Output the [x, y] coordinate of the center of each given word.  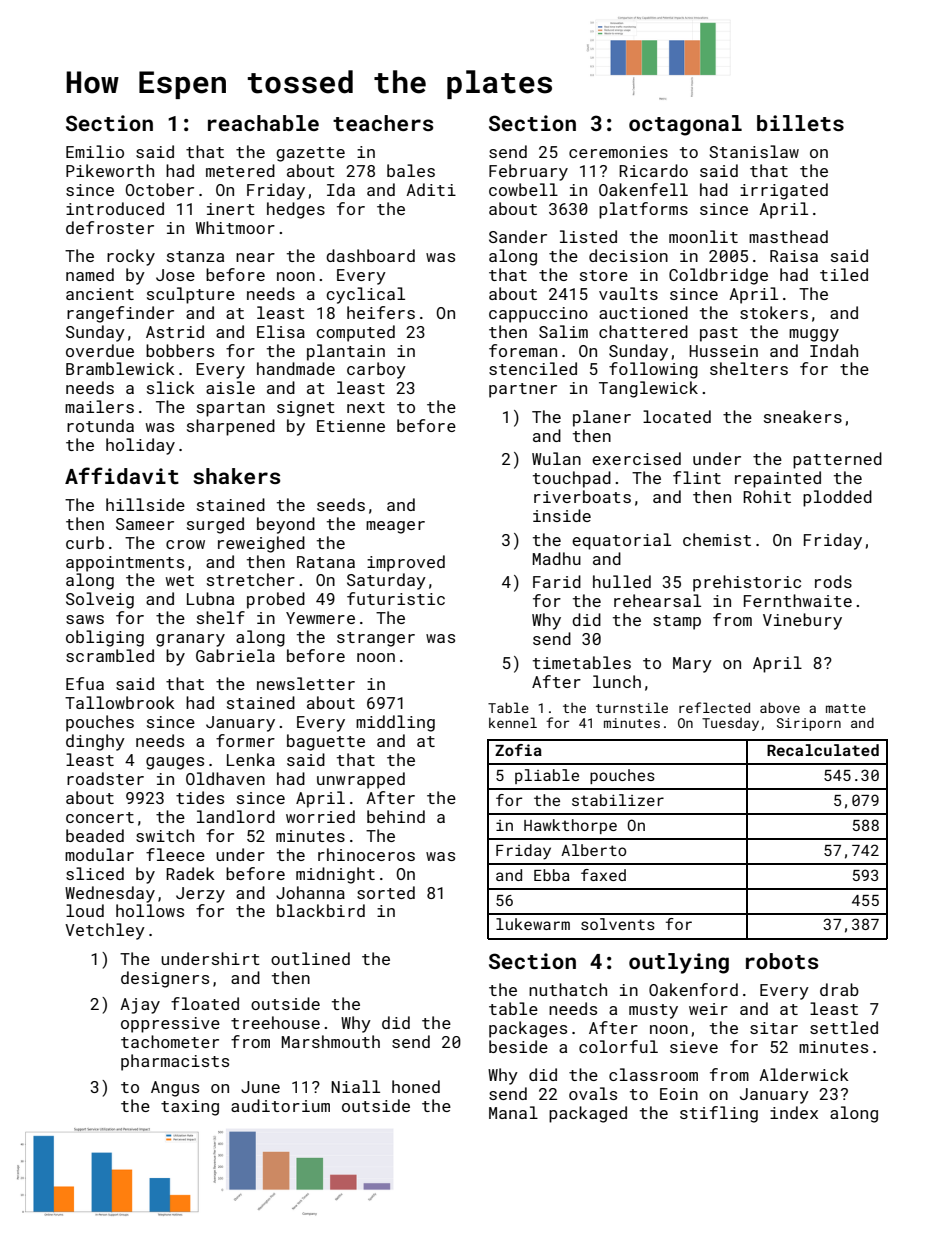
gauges [175, 763]
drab [839, 989]
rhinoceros [366, 854]
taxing [190, 1108]
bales [411, 170]
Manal [513, 1112]
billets [800, 123]
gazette [310, 154]
